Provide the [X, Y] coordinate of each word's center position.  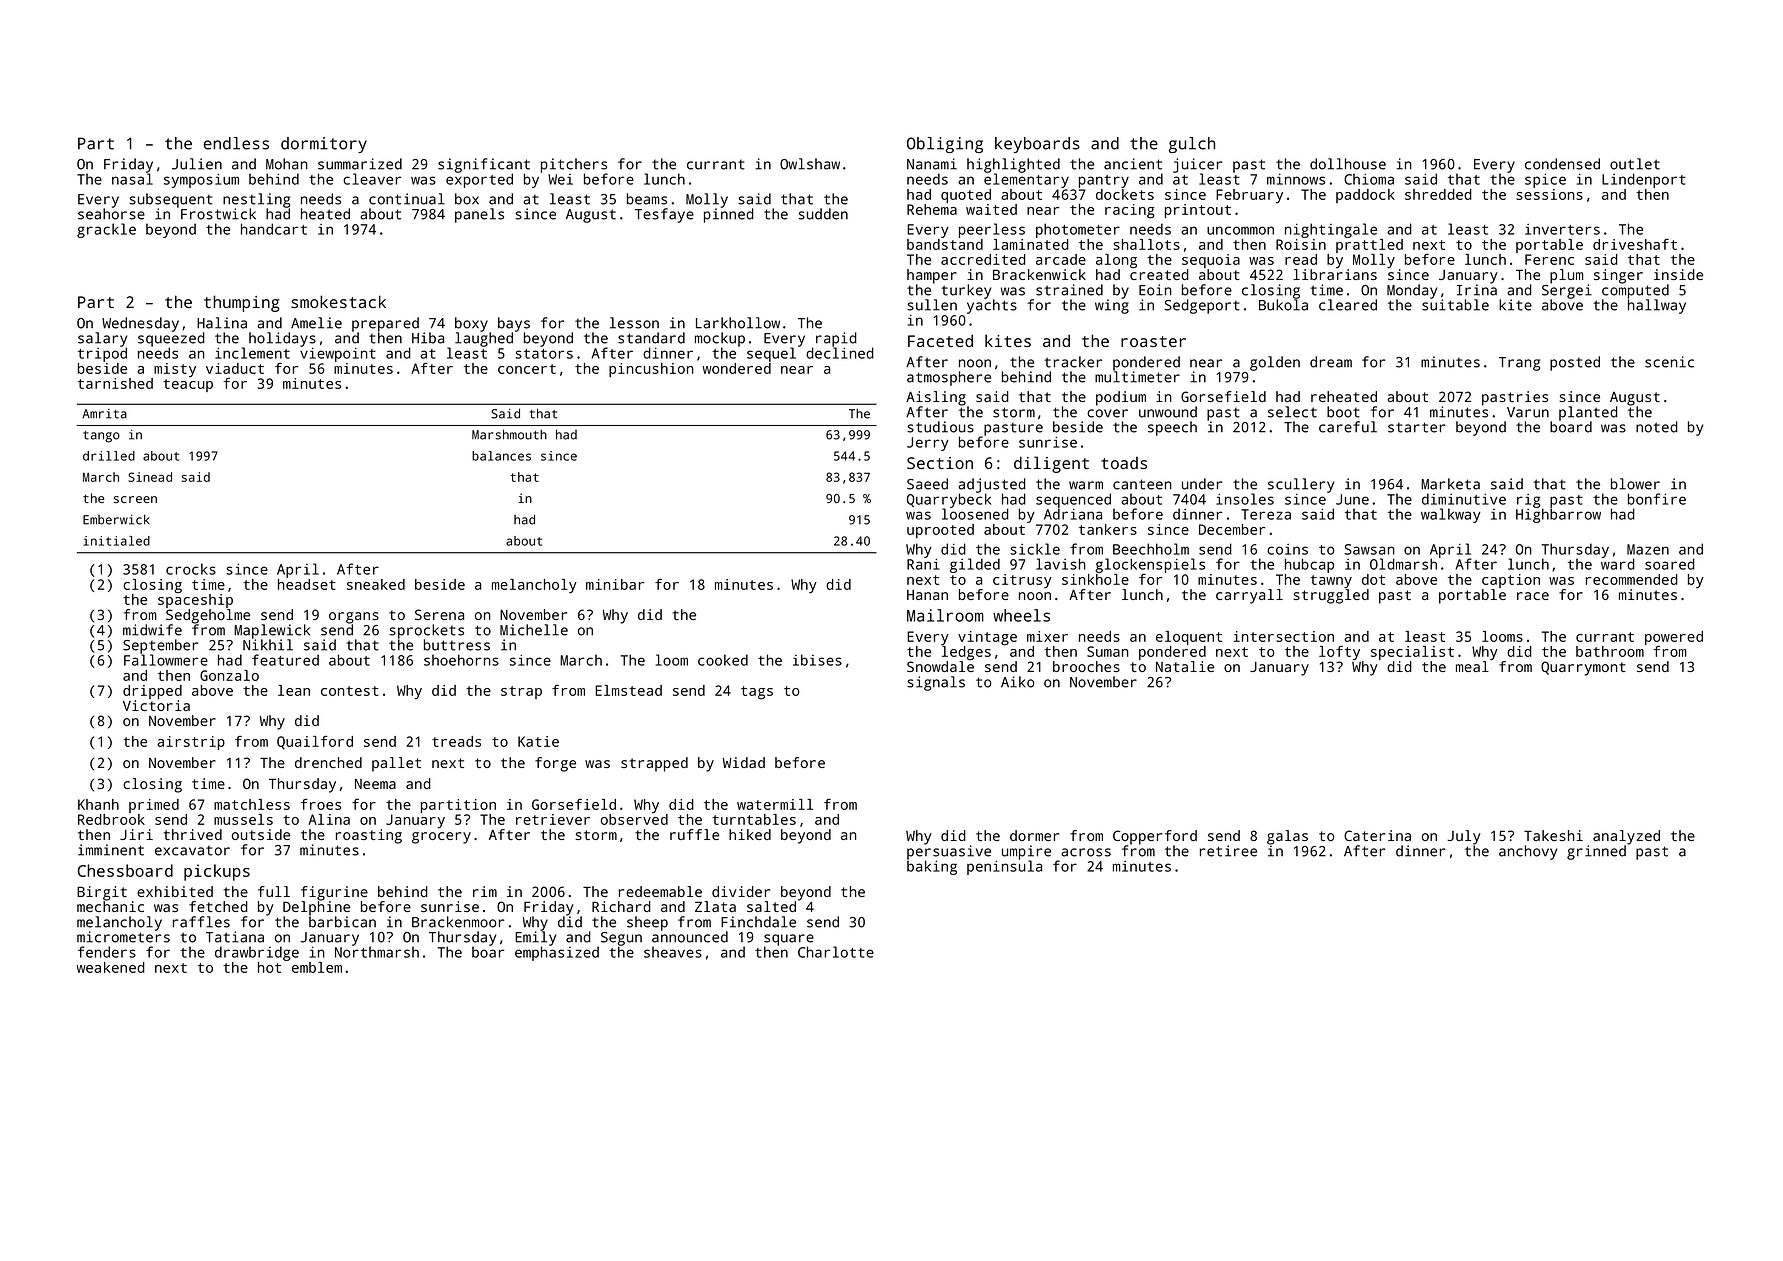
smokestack [338, 301]
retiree [1228, 851]
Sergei [1567, 291]
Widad [744, 762]
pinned [729, 215]
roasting [369, 836]
